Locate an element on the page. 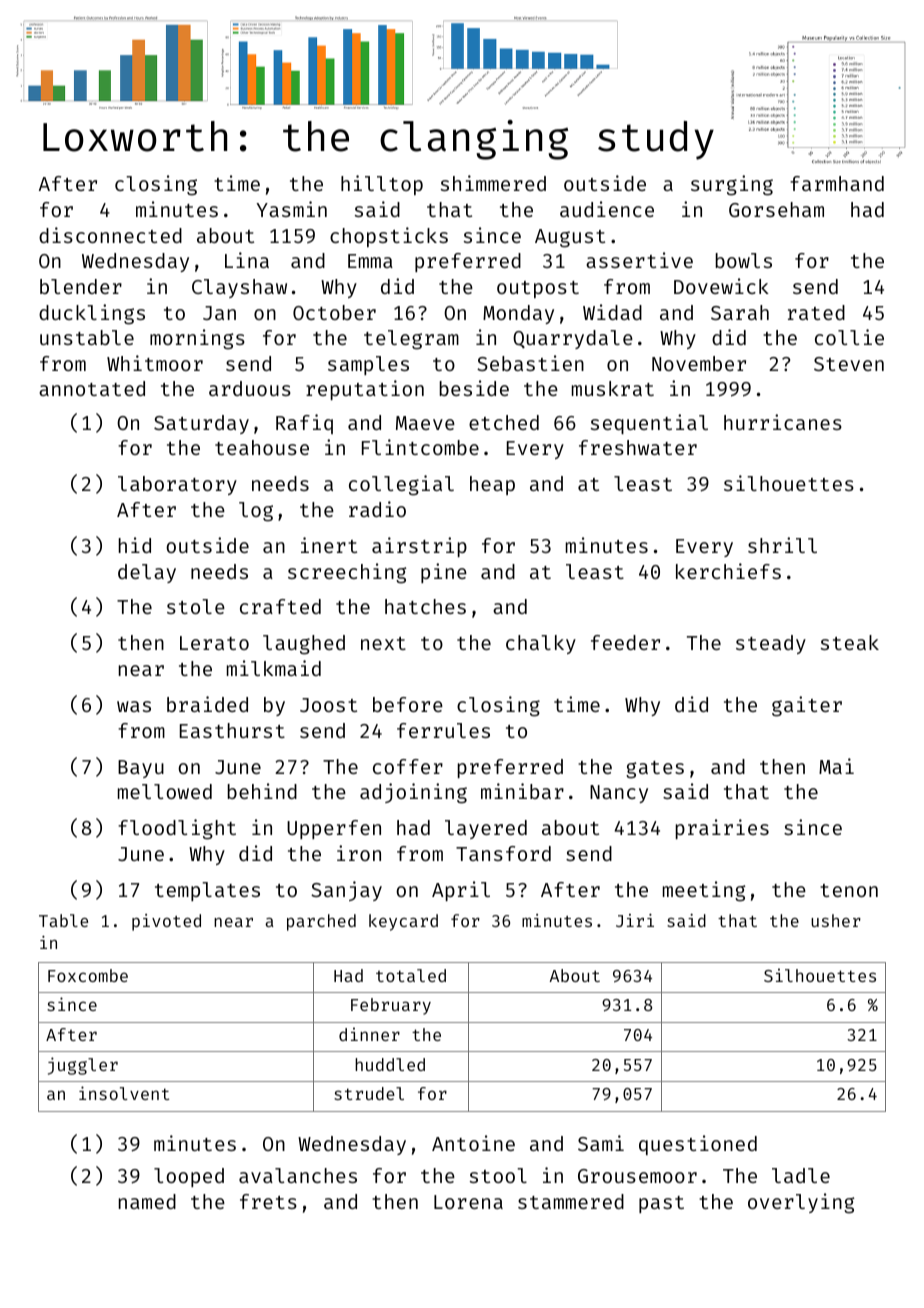 This image has width=924, height=1308. chalky is located at coordinates (541, 644).
